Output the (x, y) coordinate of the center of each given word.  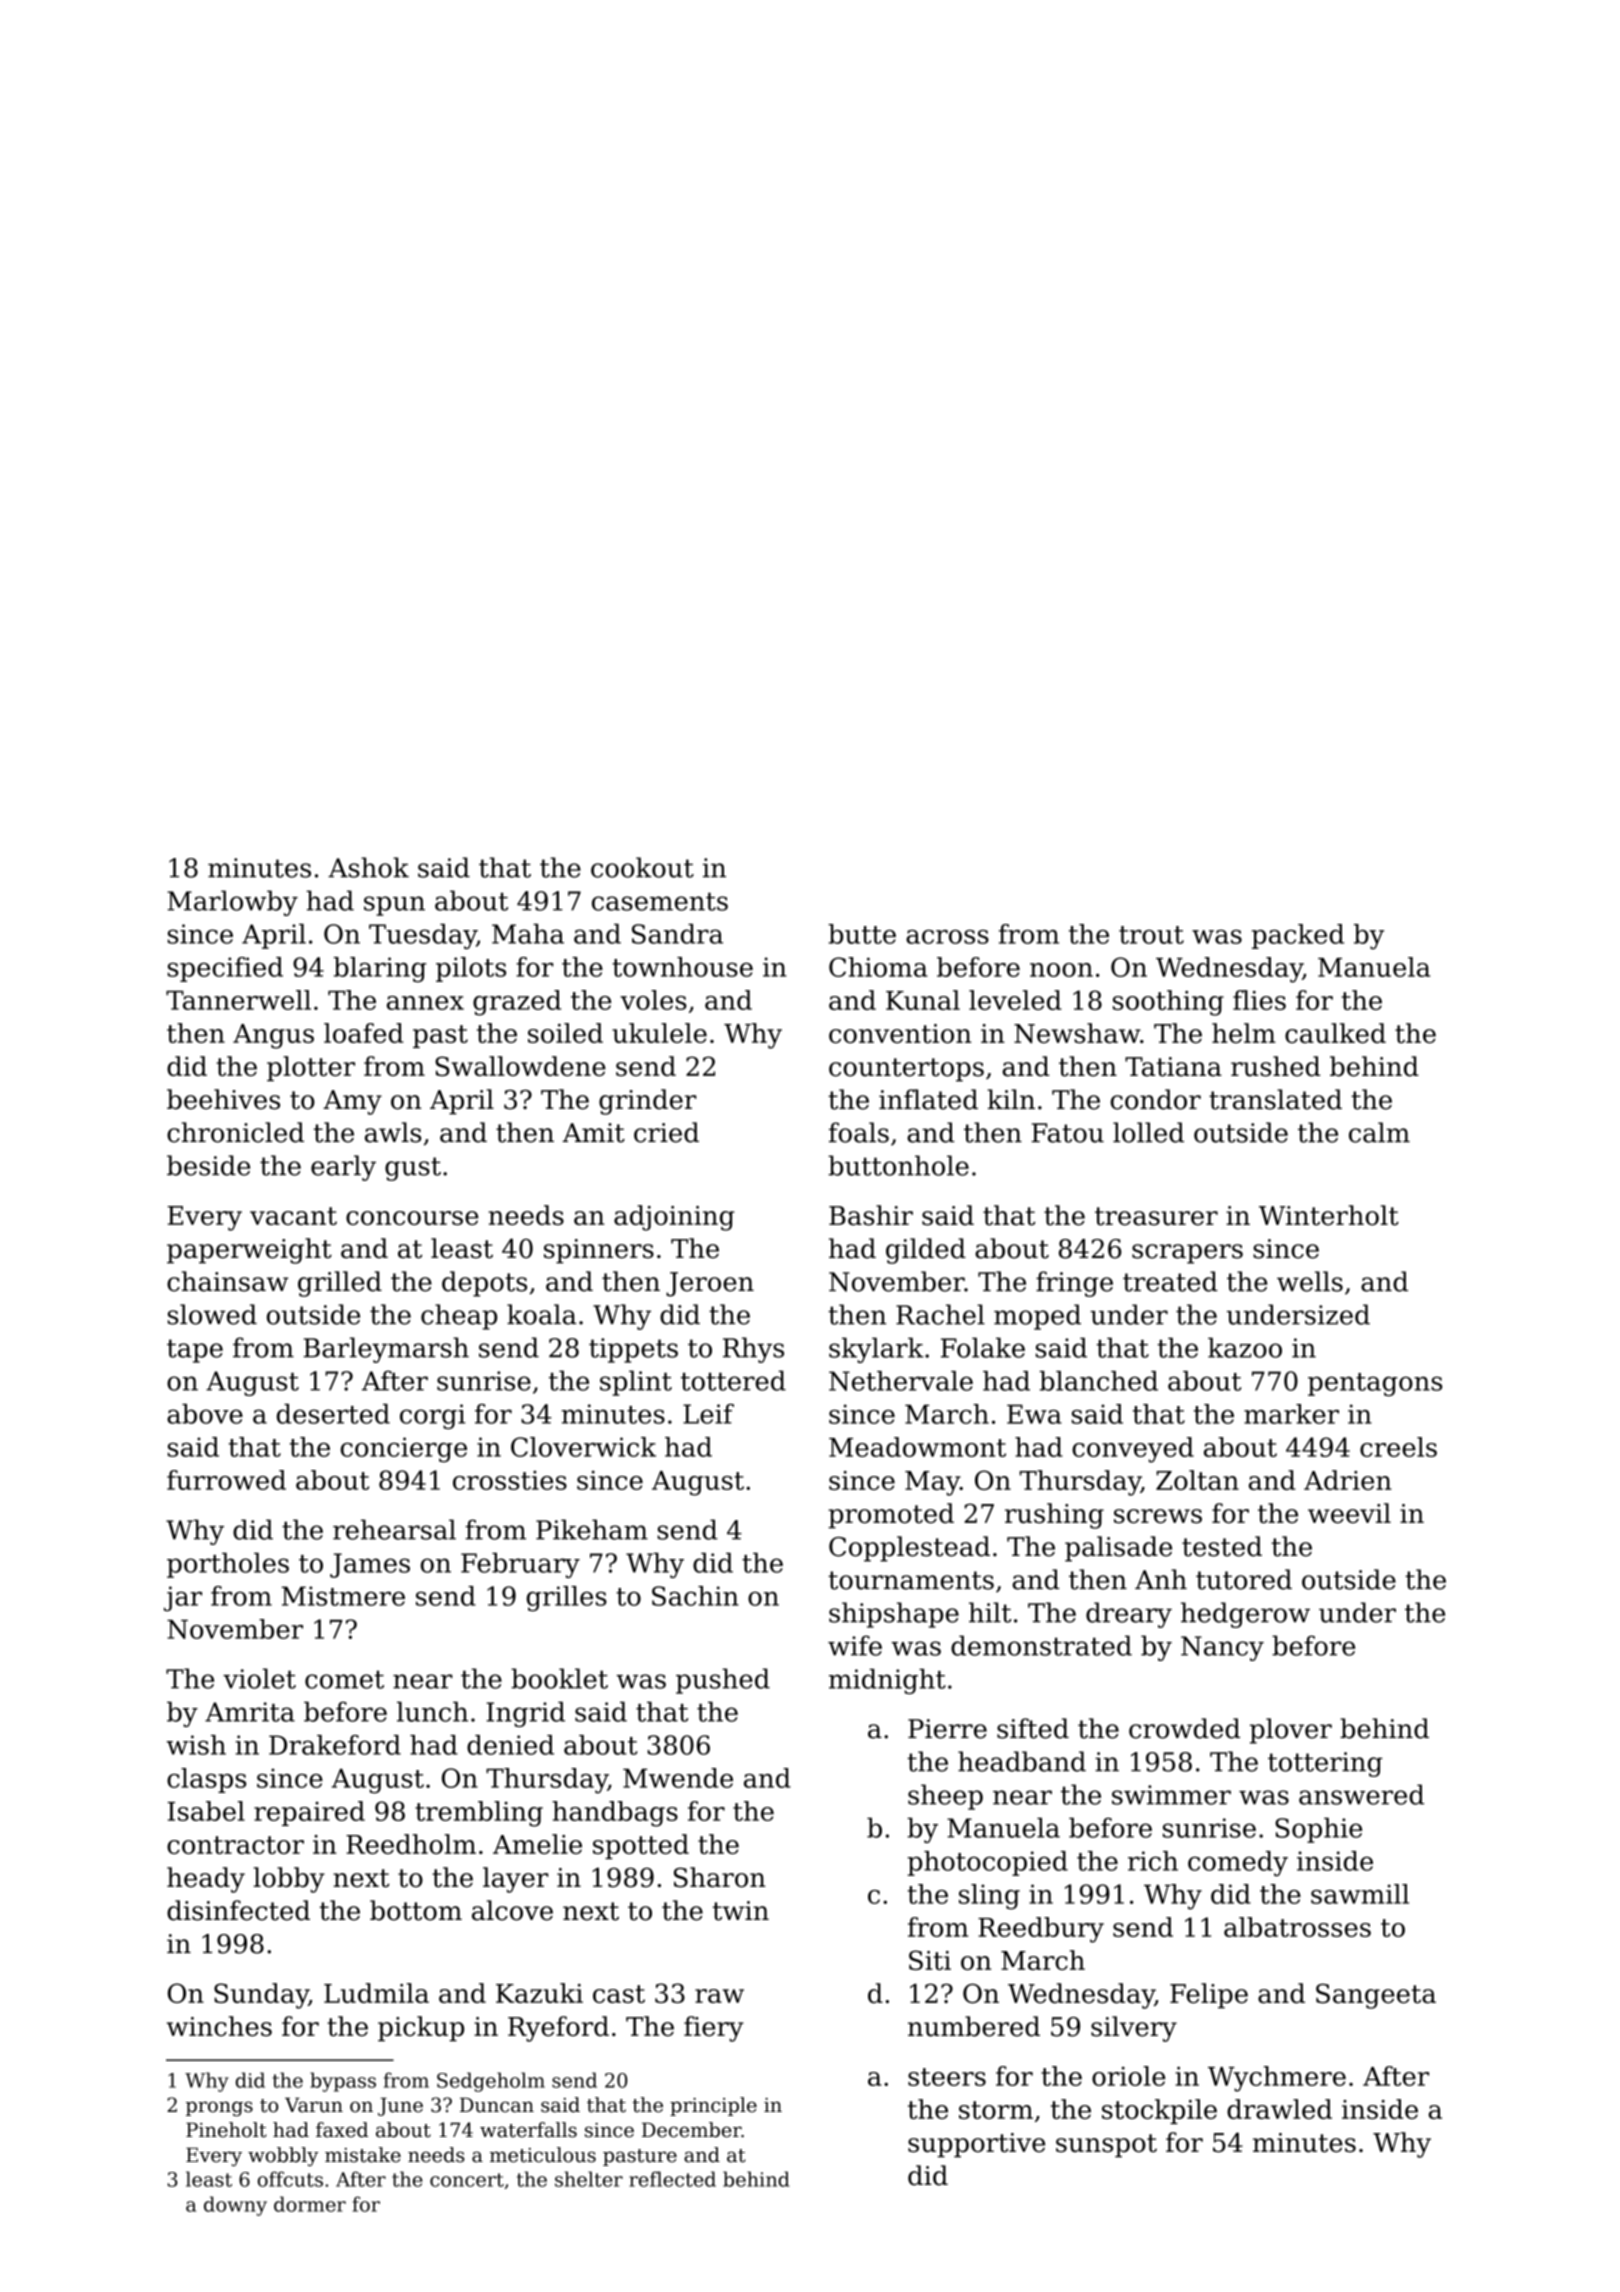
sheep (945, 1797)
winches (219, 2026)
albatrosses (1297, 1927)
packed (1298, 936)
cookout (642, 867)
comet (344, 1679)
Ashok (368, 867)
